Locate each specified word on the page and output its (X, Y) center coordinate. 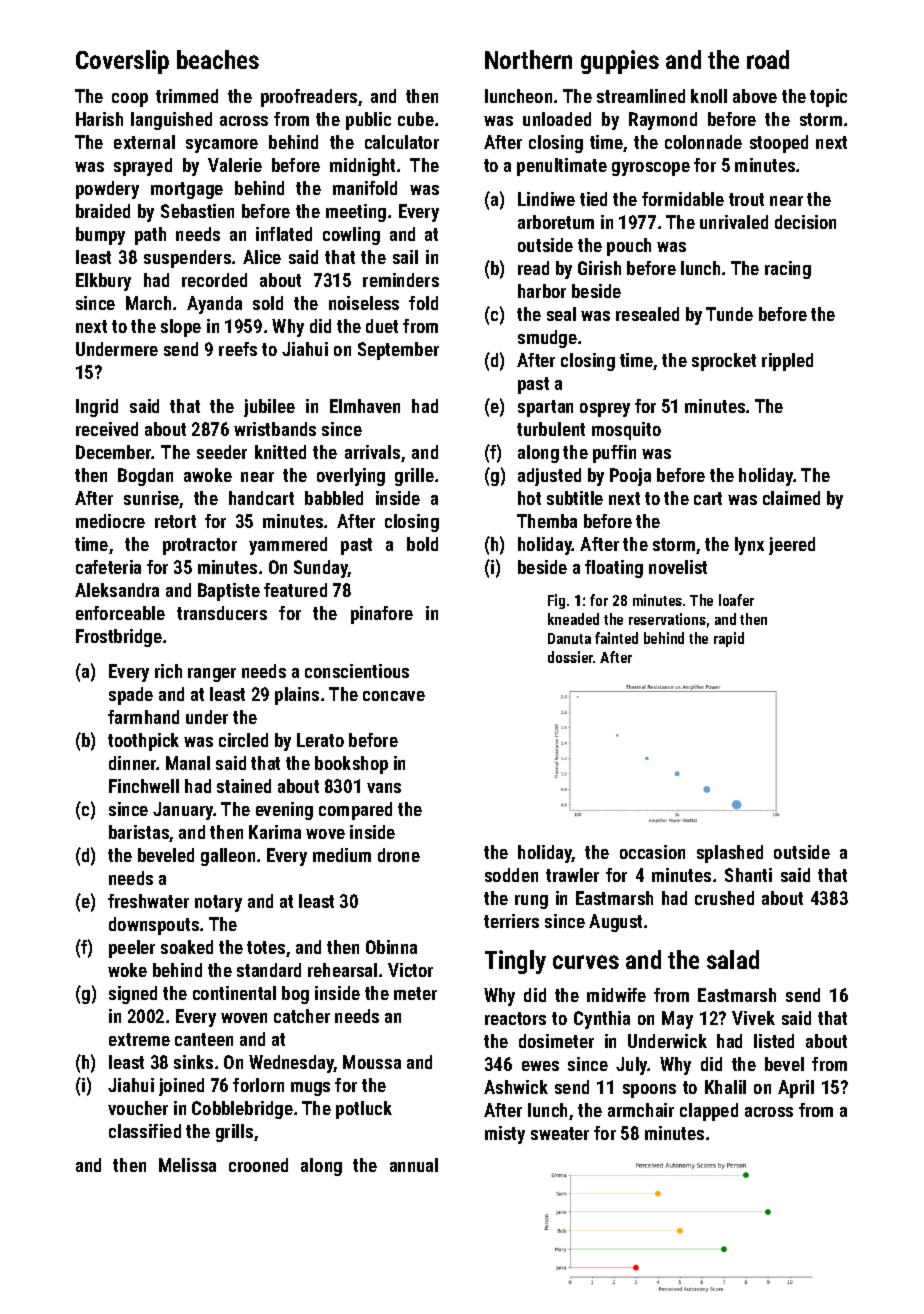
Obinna (391, 947)
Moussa (372, 1062)
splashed (730, 854)
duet (382, 326)
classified (145, 1131)
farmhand (143, 717)
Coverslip (122, 62)
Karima (275, 832)
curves (586, 962)
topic (828, 98)
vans (384, 788)
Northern (528, 59)
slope (181, 328)
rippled (787, 362)
